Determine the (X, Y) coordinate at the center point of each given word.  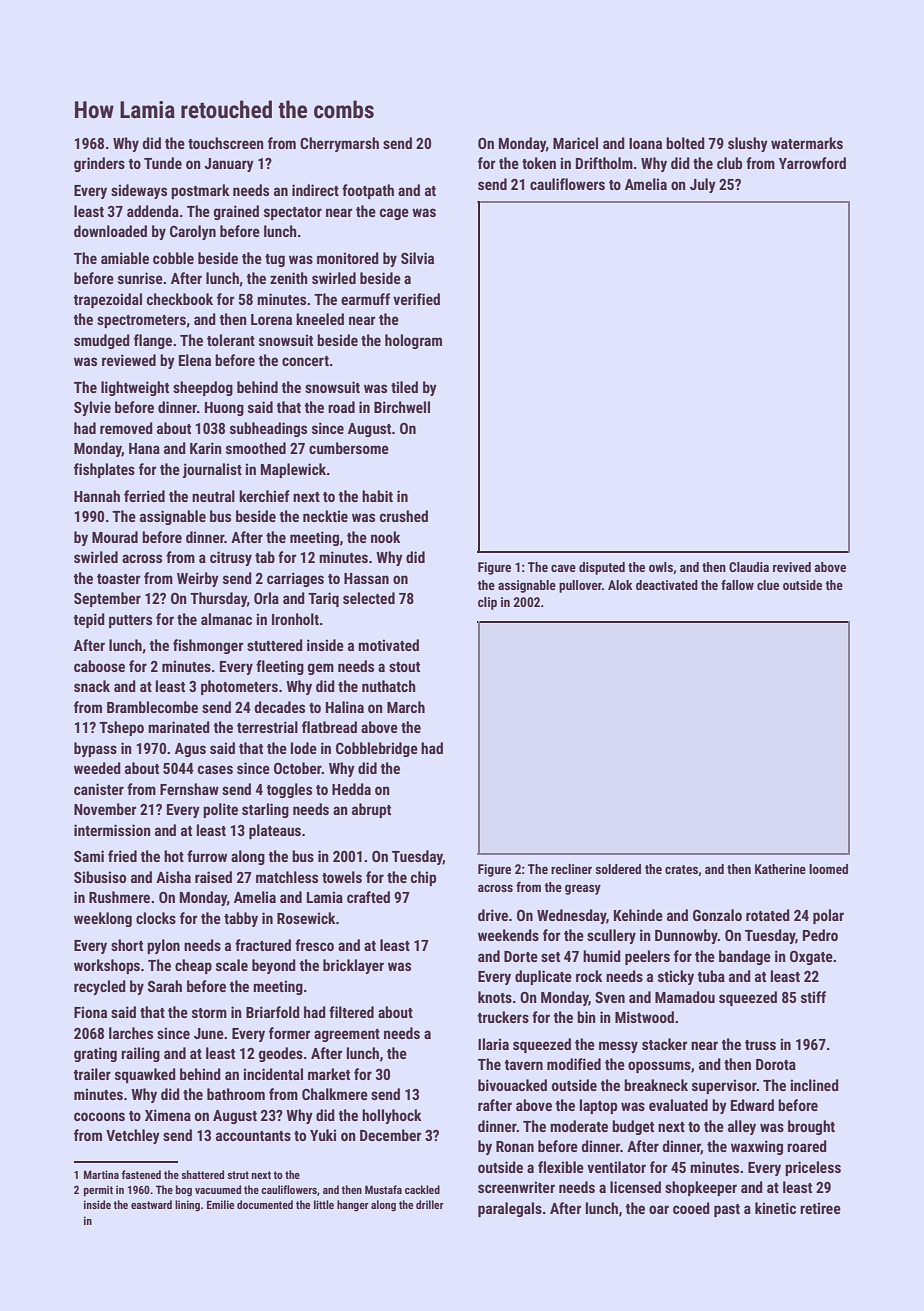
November (105, 809)
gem (321, 669)
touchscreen (226, 143)
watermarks (807, 143)
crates (681, 869)
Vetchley (133, 1136)
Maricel (575, 143)
